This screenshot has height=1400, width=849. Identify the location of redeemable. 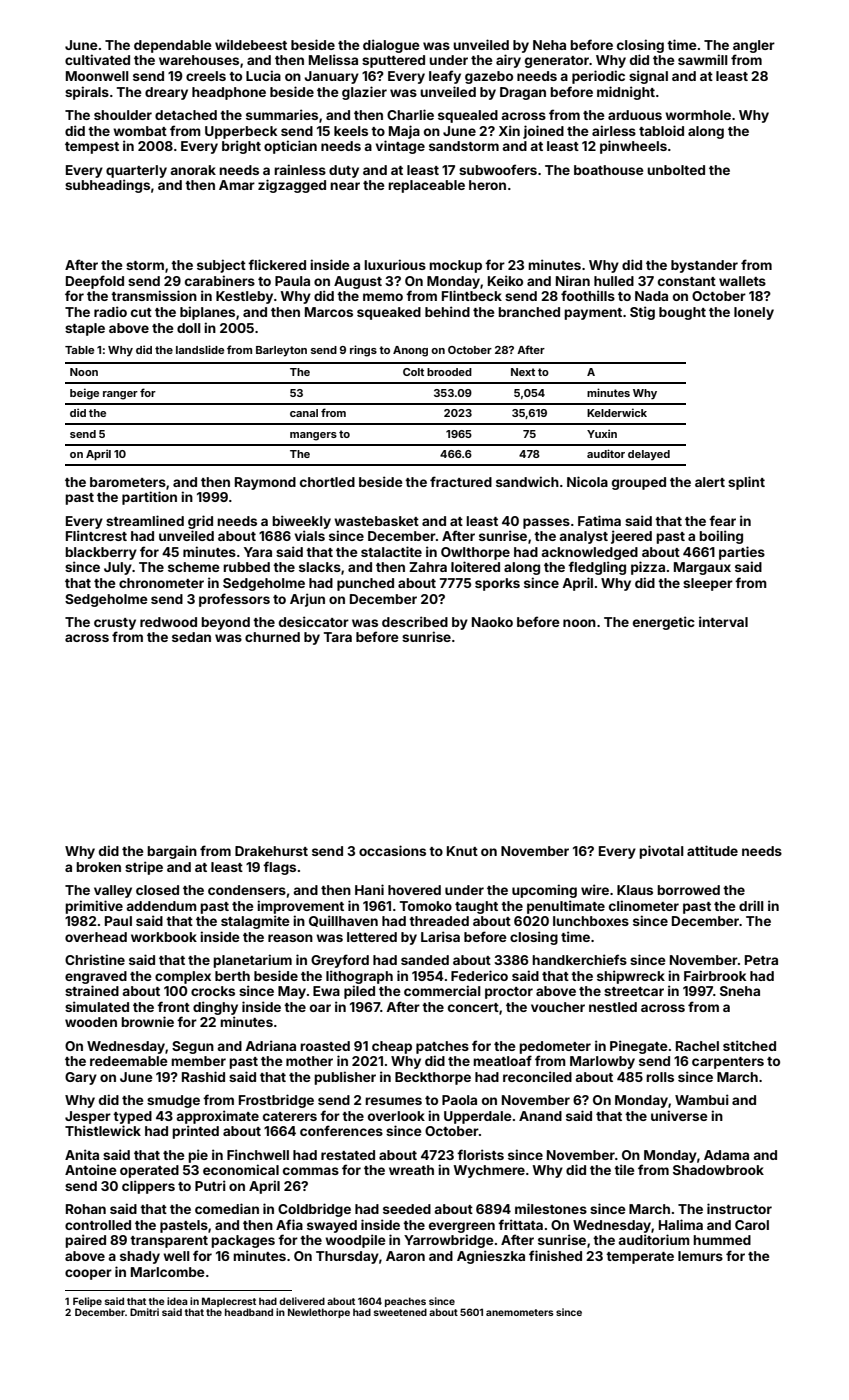
(128, 1061).
